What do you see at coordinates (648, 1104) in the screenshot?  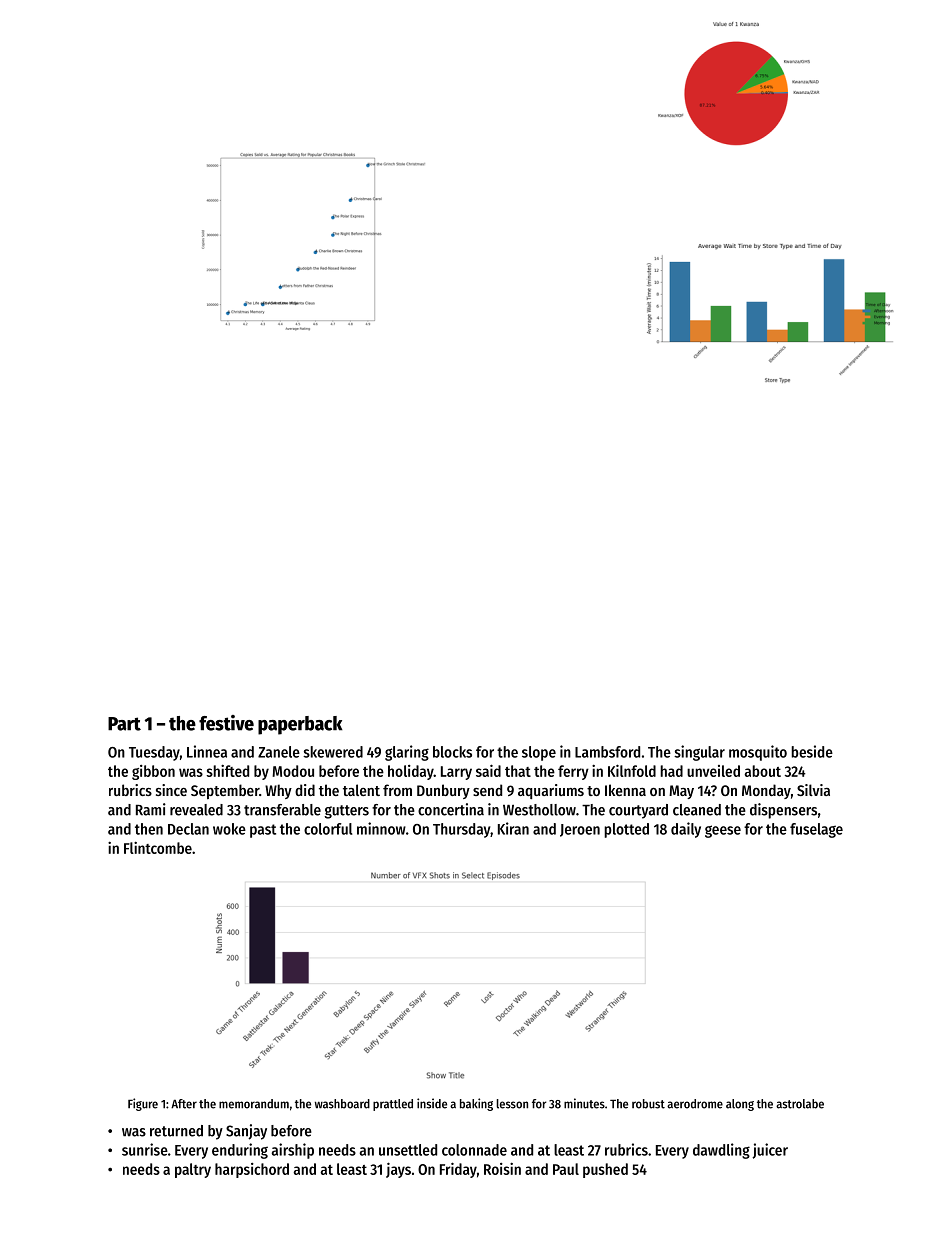 I see `robust` at bounding box center [648, 1104].
